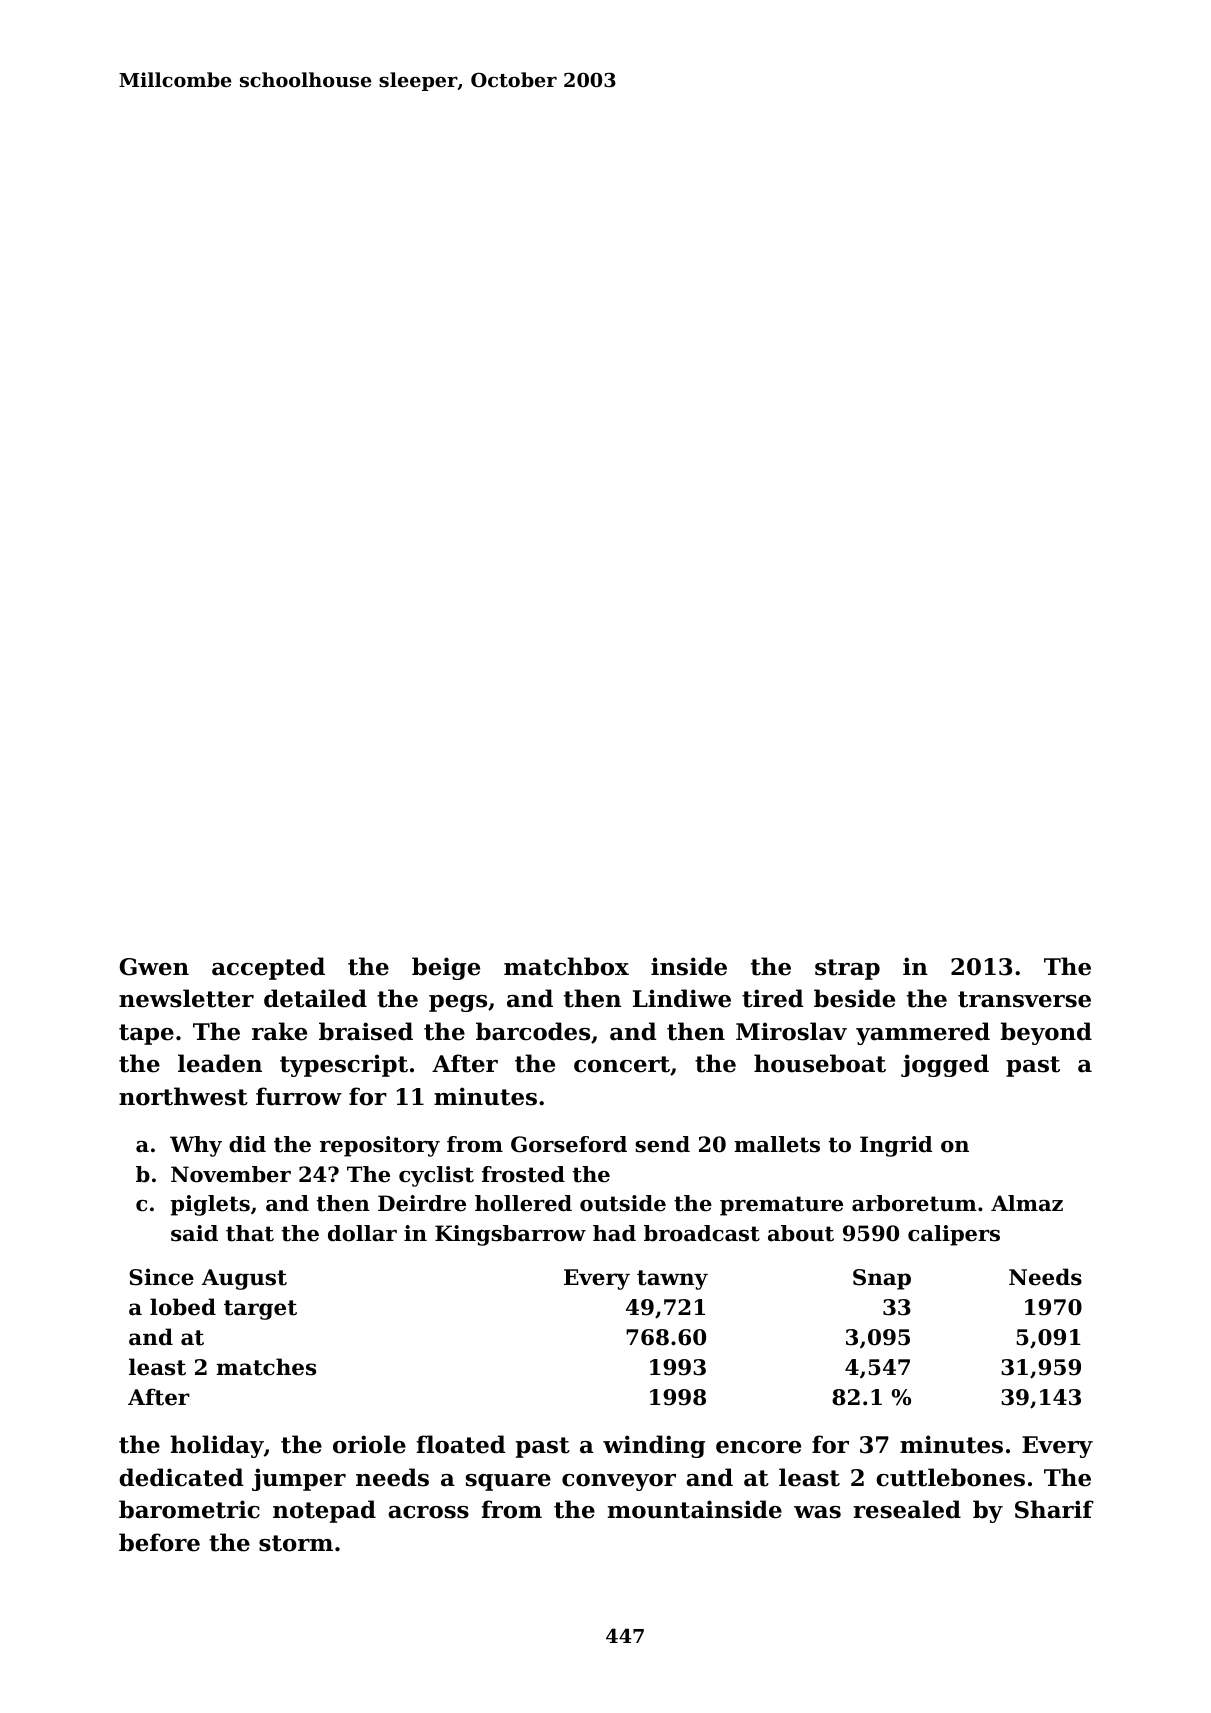 This screenshot has height=1713, width=1211. What do you see at coordinates (266, 1367) in the screenshot?
I see `matches` at bounding box center [266, 1367].
